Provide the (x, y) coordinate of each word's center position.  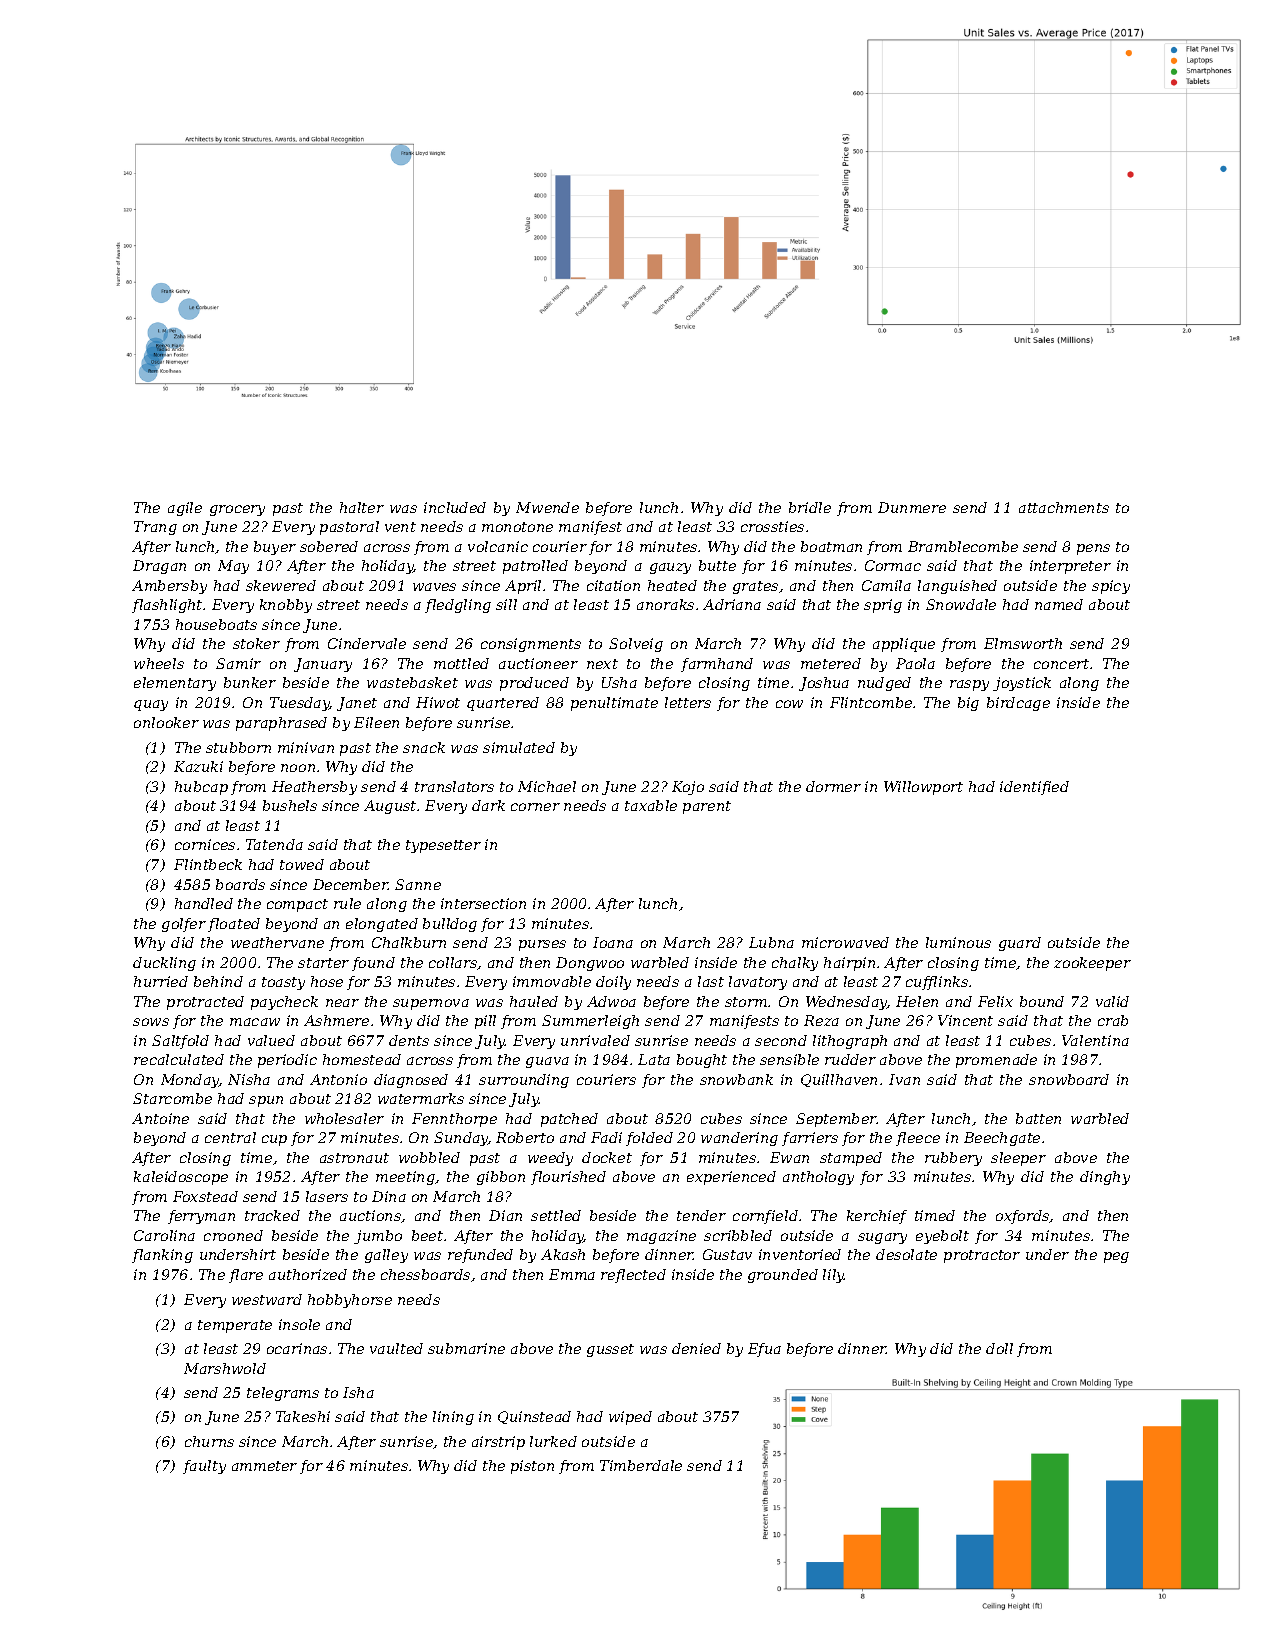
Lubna (771, 942)
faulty (204, 1467)
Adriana (732, 604)
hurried (161, 981)
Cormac (893, 565)
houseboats (216, 624)
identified (1034, 788)
